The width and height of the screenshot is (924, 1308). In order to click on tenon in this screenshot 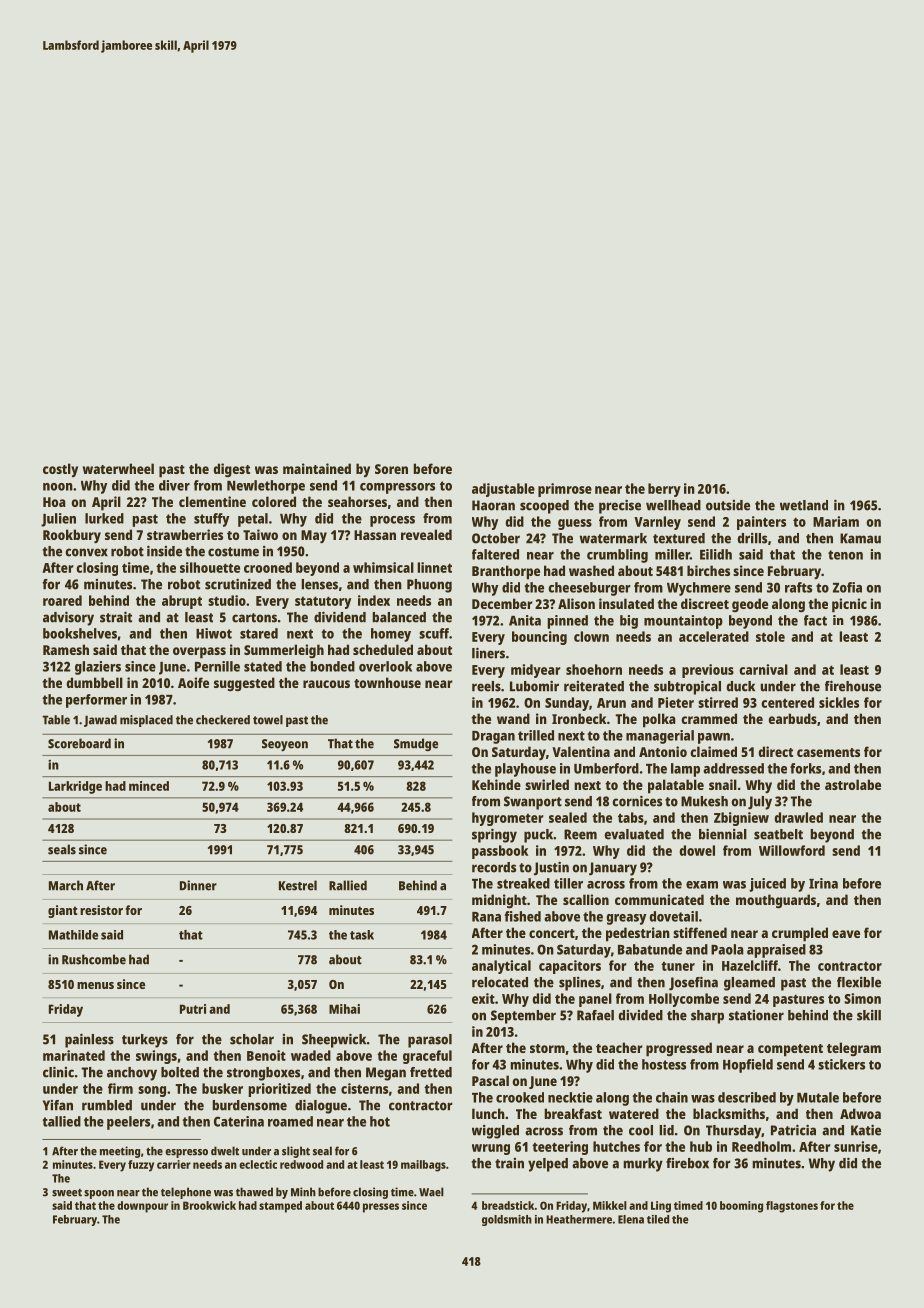, I will do `click(845, 555)`.
